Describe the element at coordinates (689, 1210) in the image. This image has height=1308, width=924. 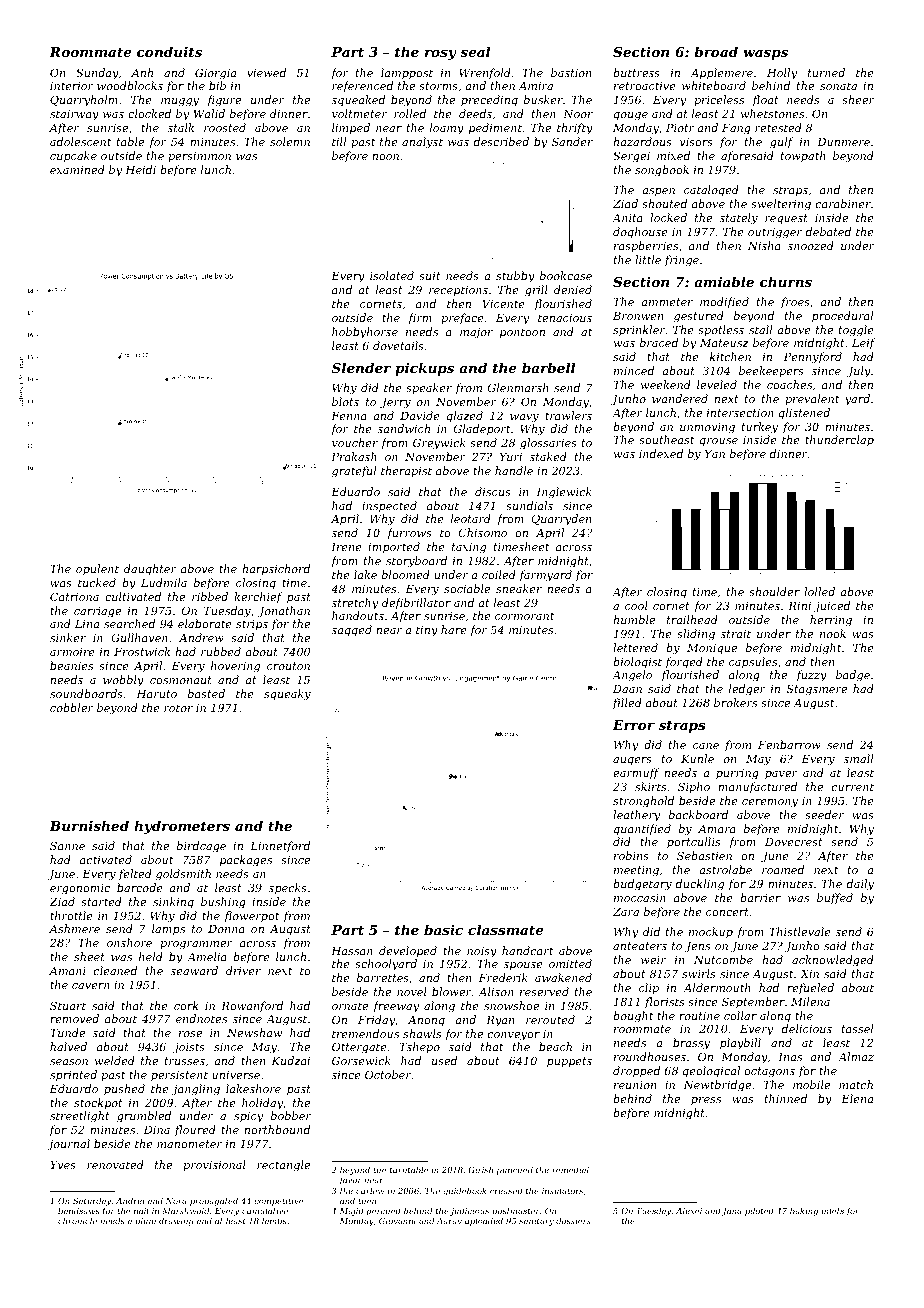
I see `Alexei` at that location.
